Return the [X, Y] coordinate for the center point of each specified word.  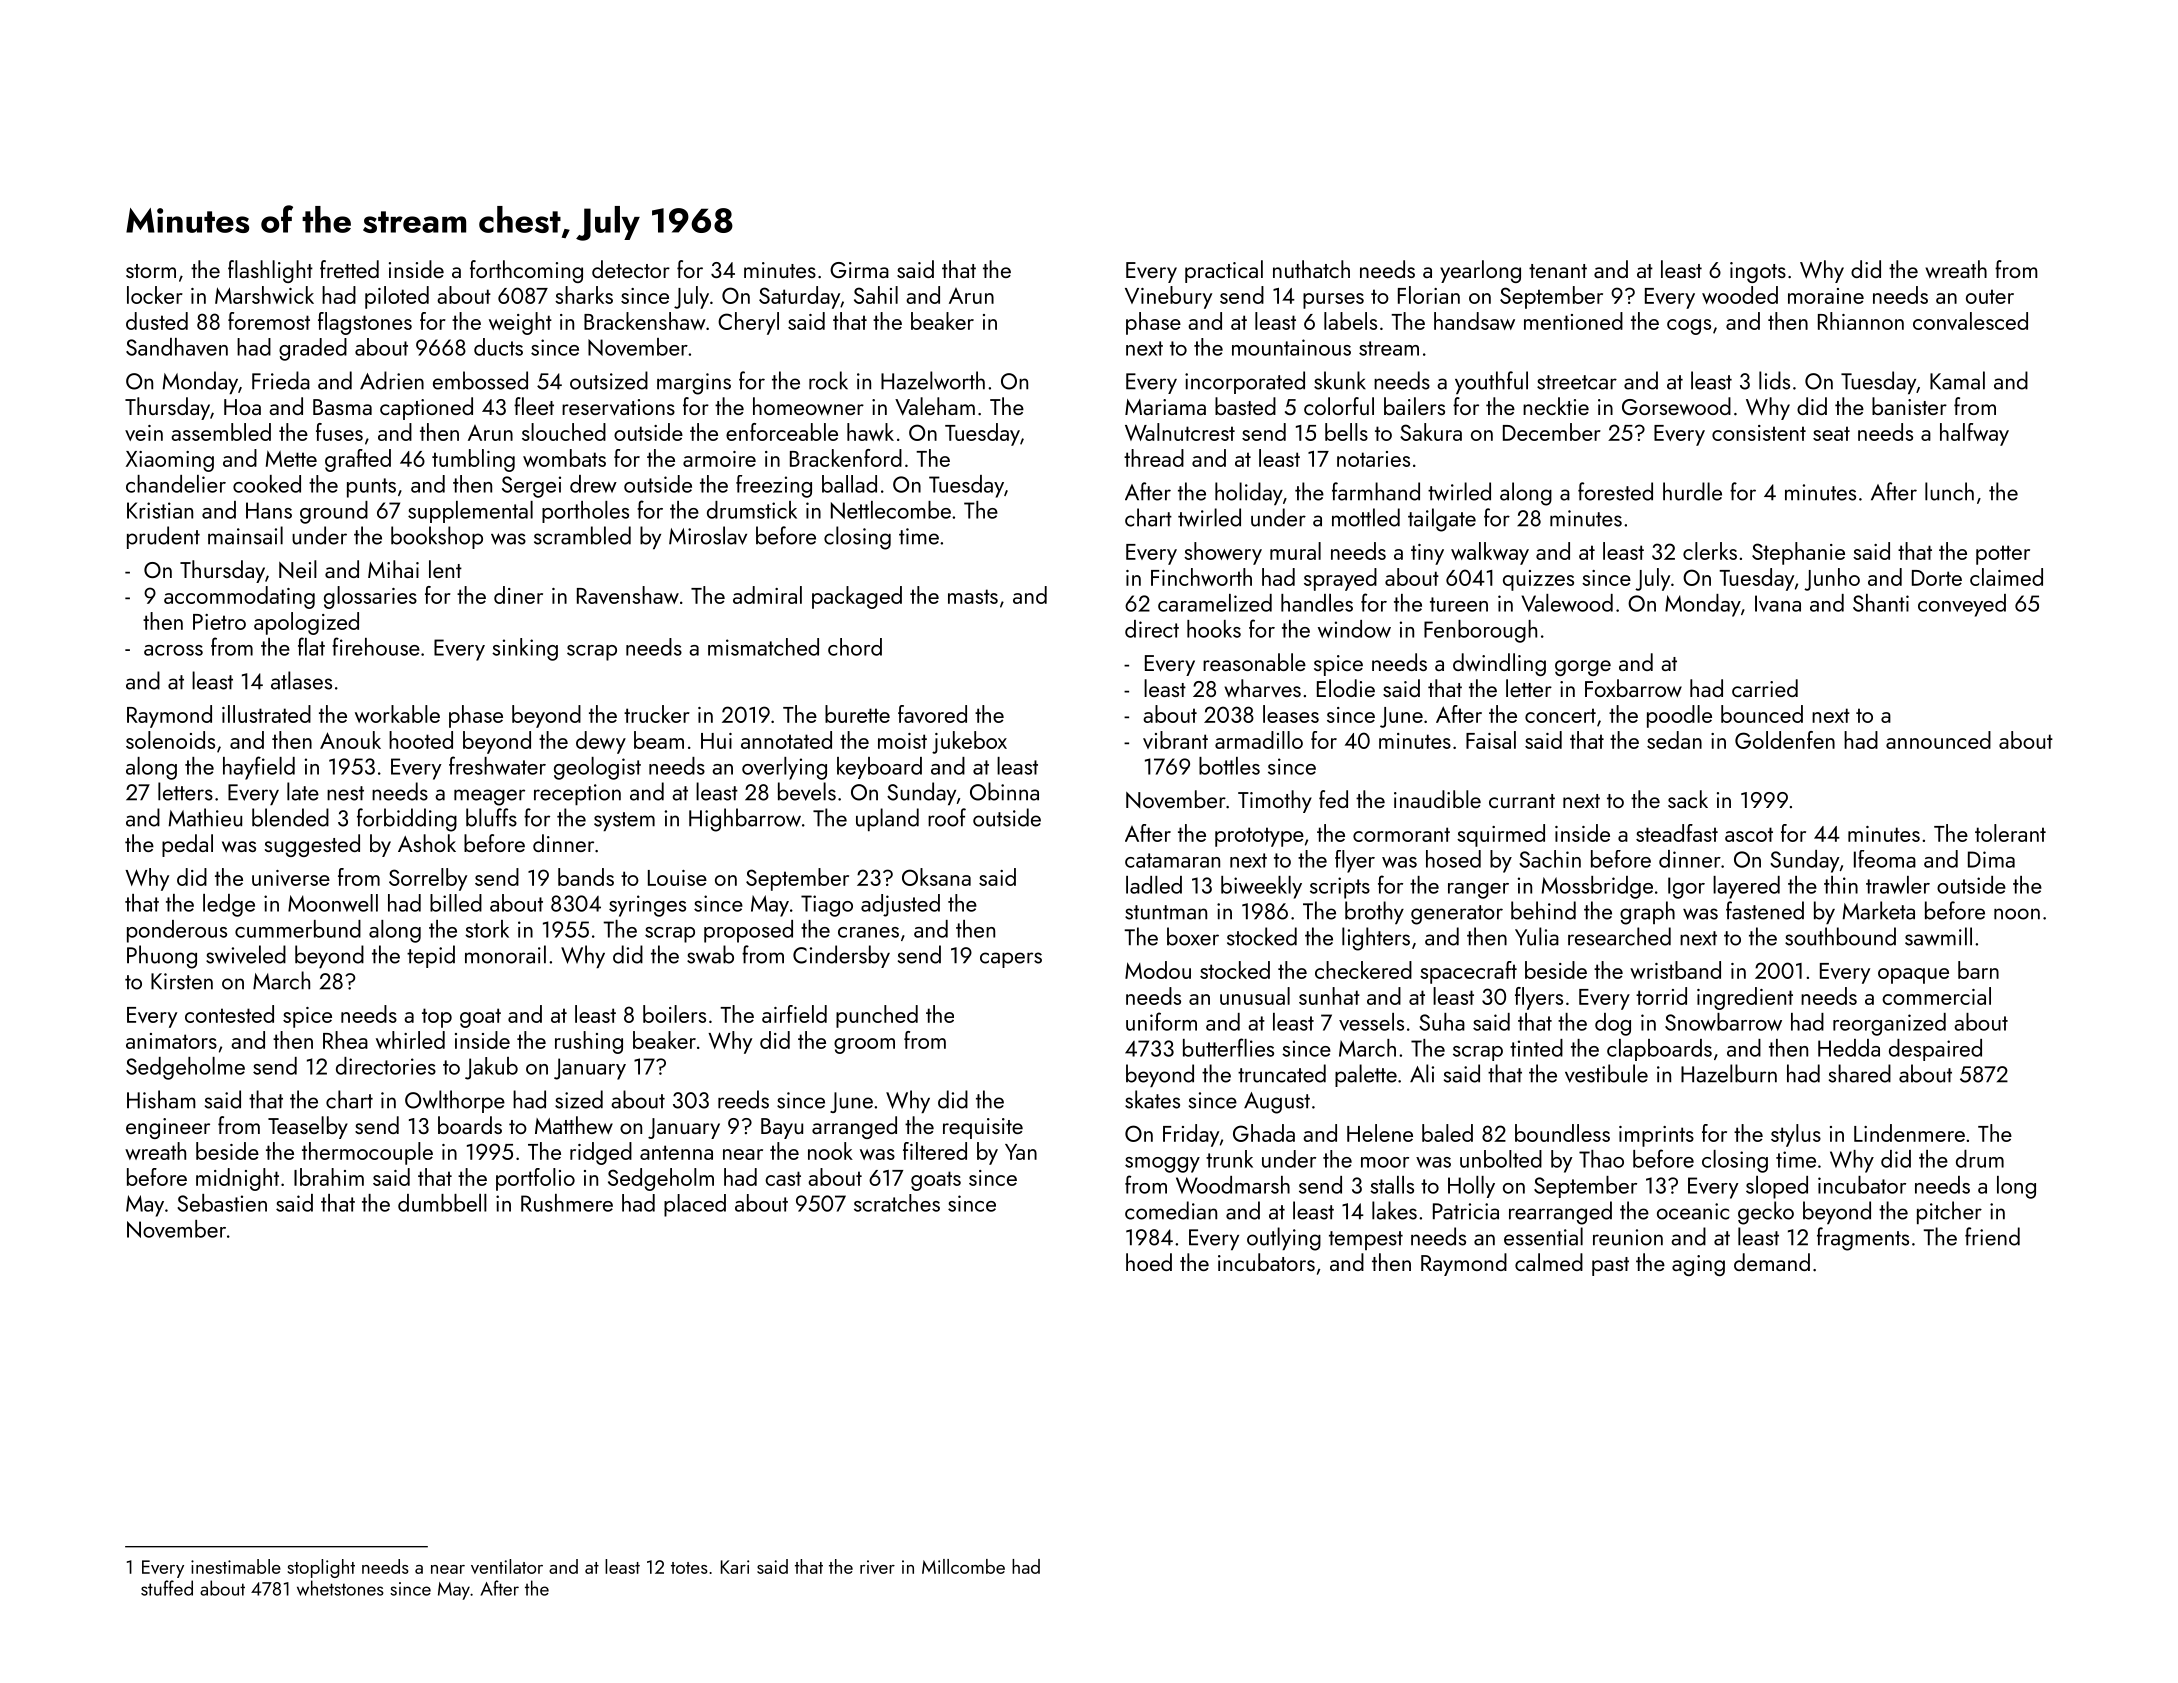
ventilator [507, 1566]
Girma [859, 270]
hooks [1214, 629]
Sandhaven [177, 347]
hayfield [259, 768]
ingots [1758, 272]
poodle [1679, 716]
